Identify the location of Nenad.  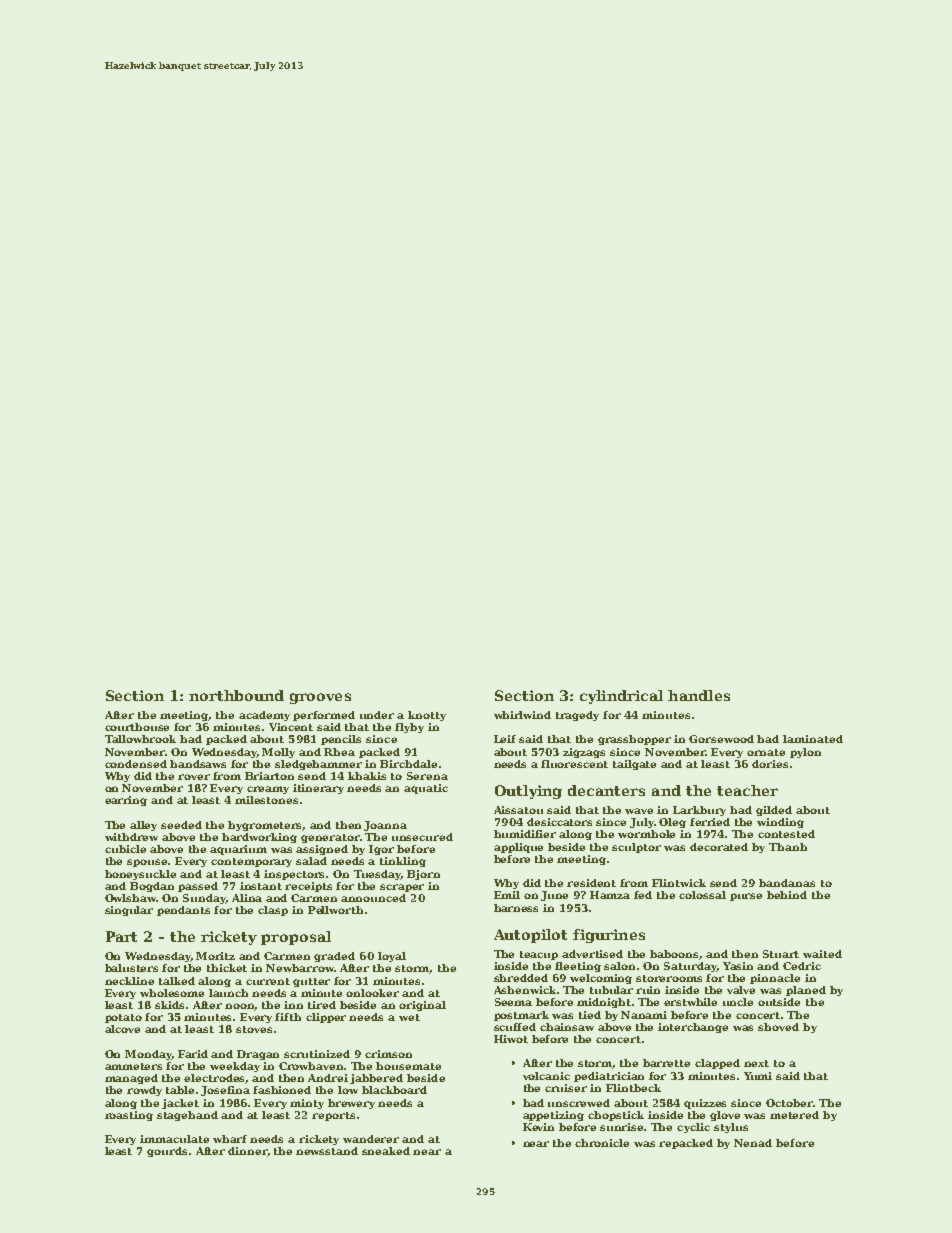
(753, 1143).
